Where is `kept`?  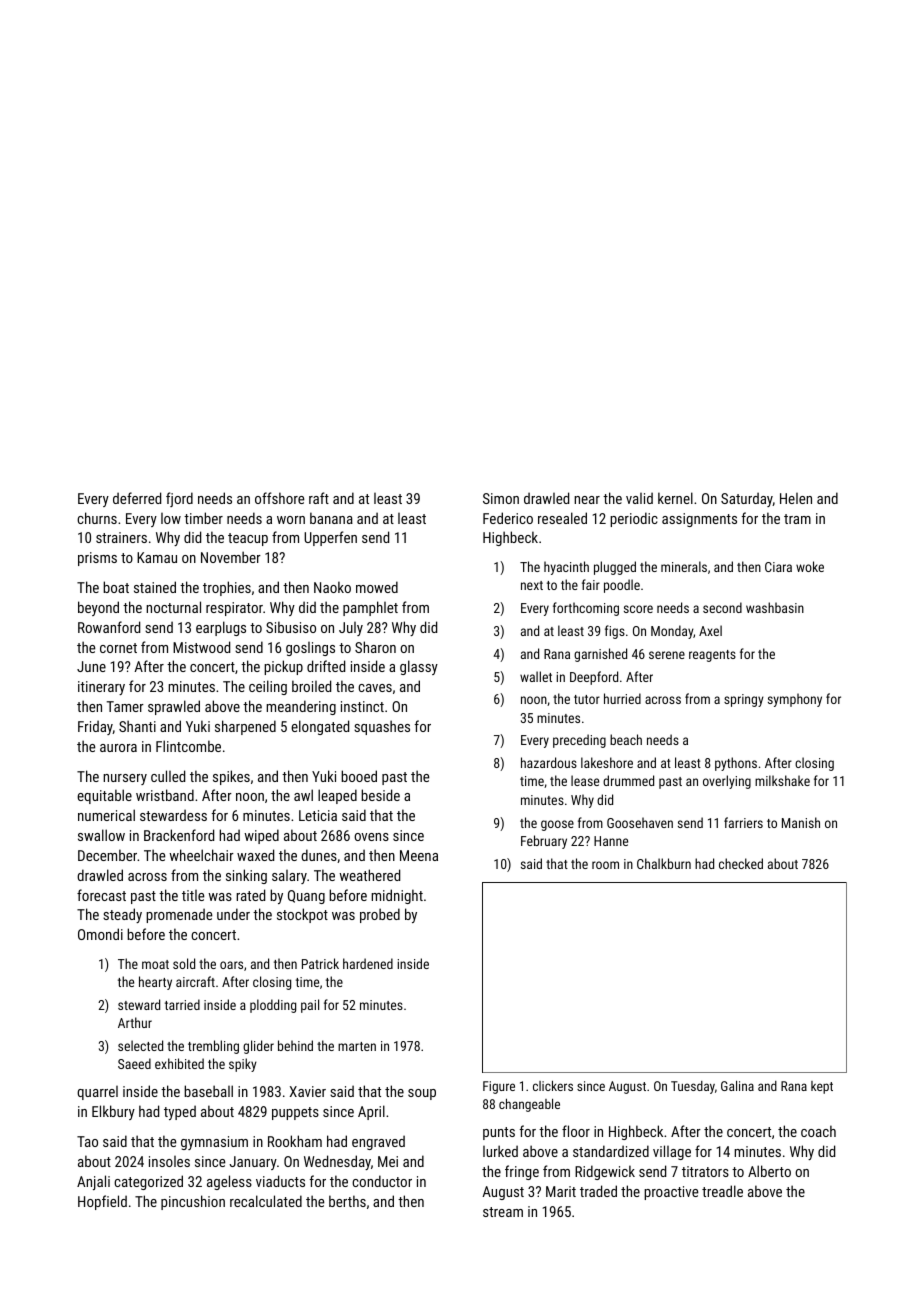 kept is located at coordinates (822, 1087).
